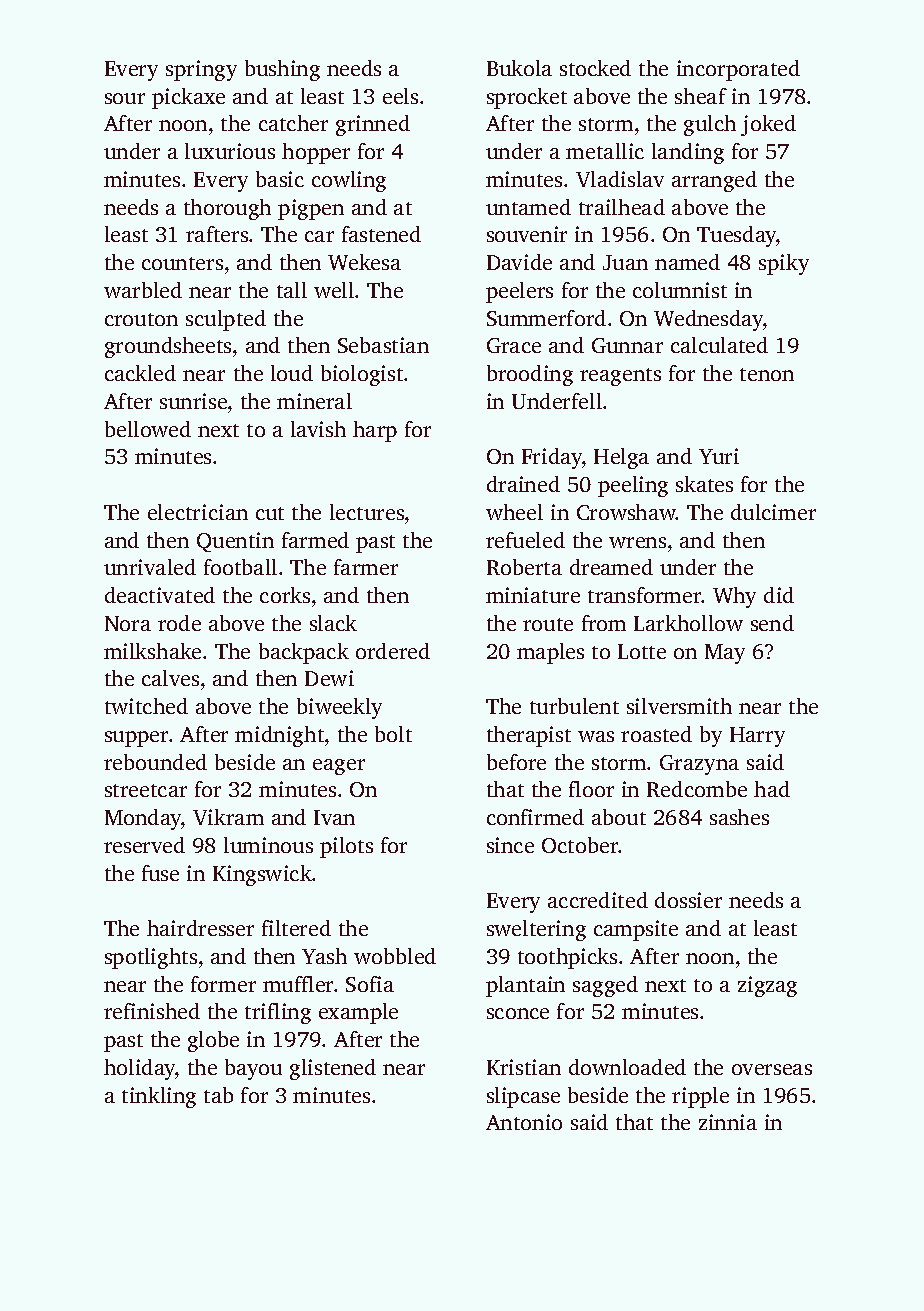 The image size is (924, 1311). What do you see at coordinates (605, 986) in the screenshot?
I see `sagged` at bounding box center [605, 986].
